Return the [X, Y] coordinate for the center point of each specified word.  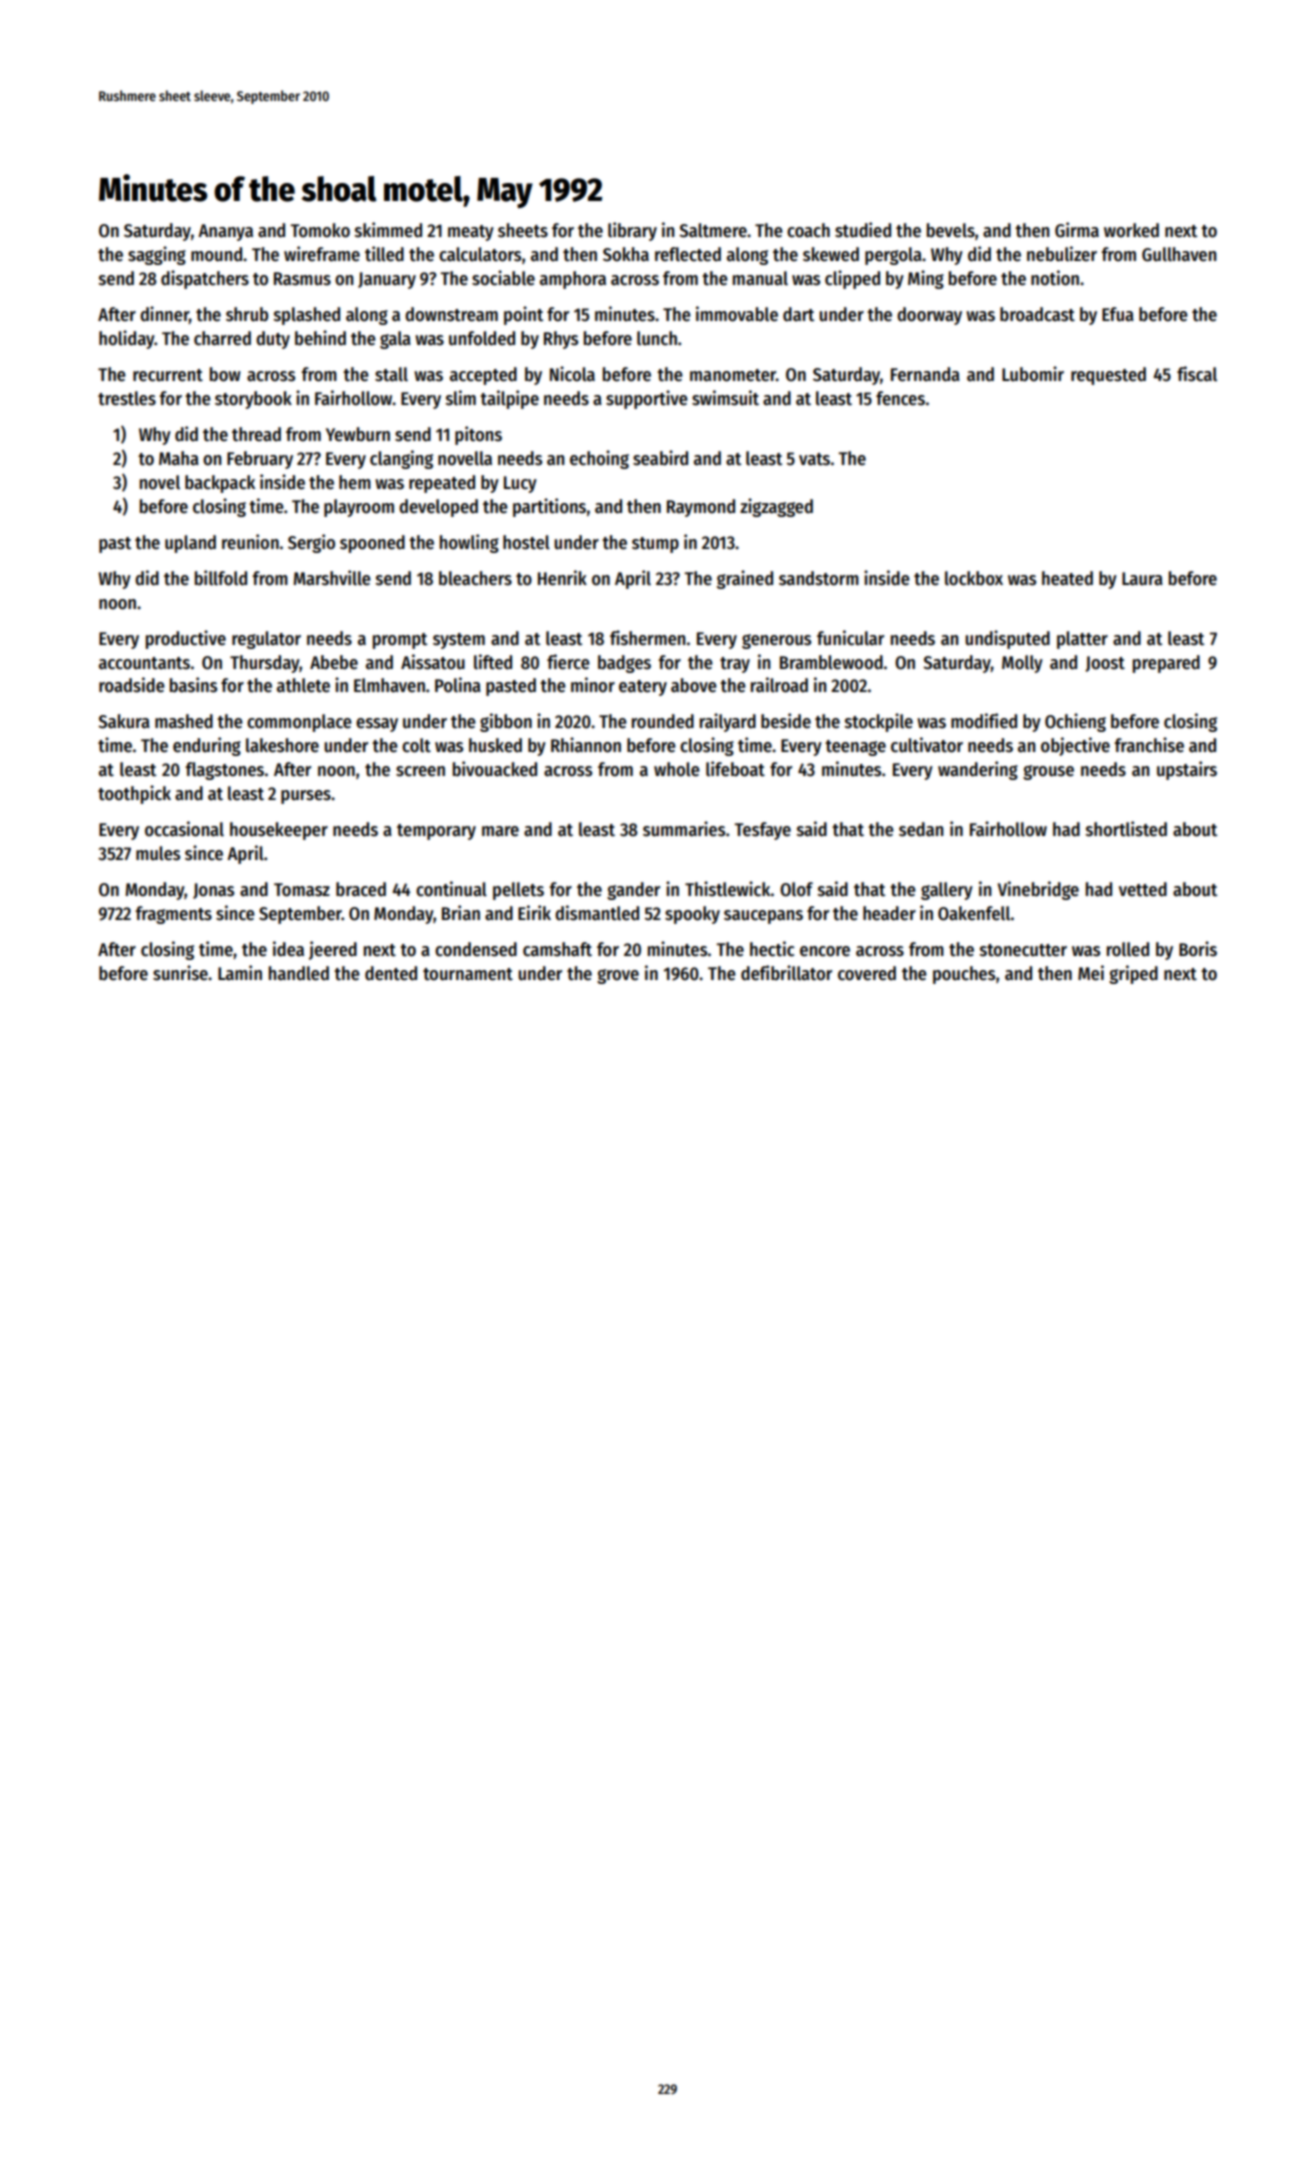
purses [306, 797]
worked [1131, 230]
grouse [1048, 772]
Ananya [225, 232]
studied [863, 230]
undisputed [1007, 639]
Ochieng [1075, 722]
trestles [127, 398]
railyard [728, 722]
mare [500, 831]
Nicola [572, 374]
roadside [132, 685]
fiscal [1197, 374]
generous [776, 641]
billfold [221, 578]
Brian [461, 913]
